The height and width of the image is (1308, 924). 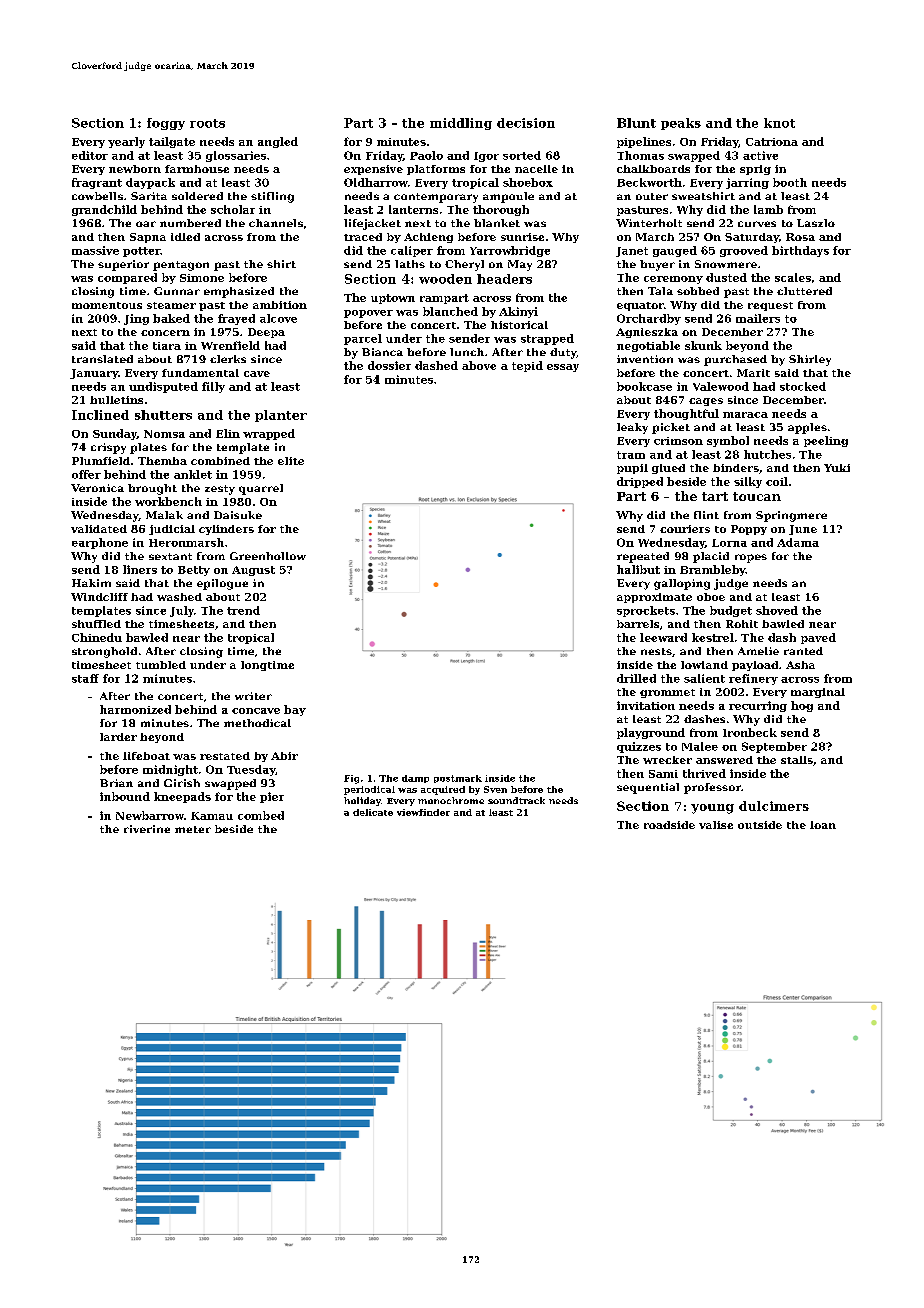 What do you see at coordinates (166, 124) in the image?
I see `foggy` at bounding box center [166, 124].
